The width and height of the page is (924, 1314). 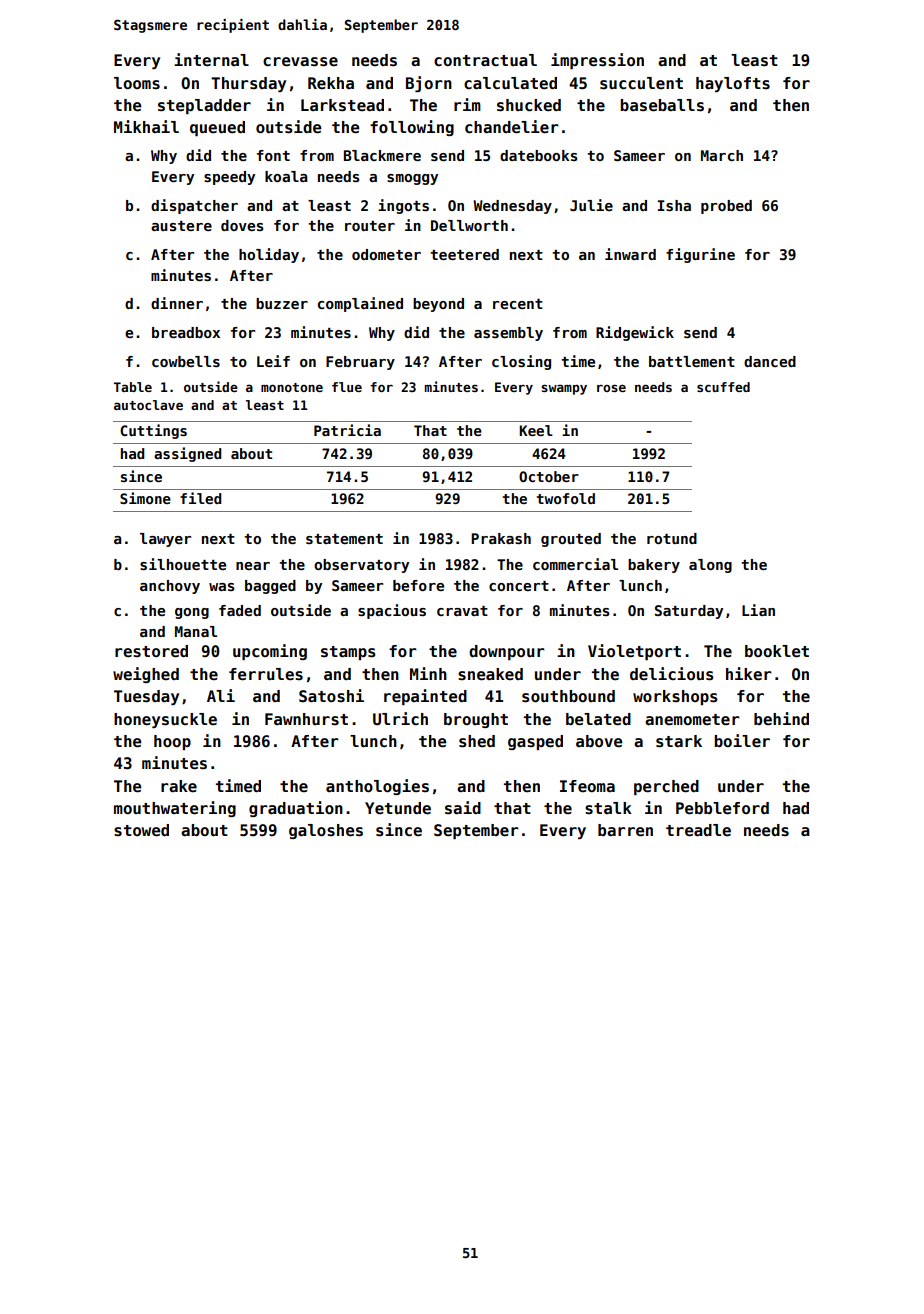 What do you see at coordinates (382, 155) in the page?
I see `Blackmere` at bounding box center [382, 155].
